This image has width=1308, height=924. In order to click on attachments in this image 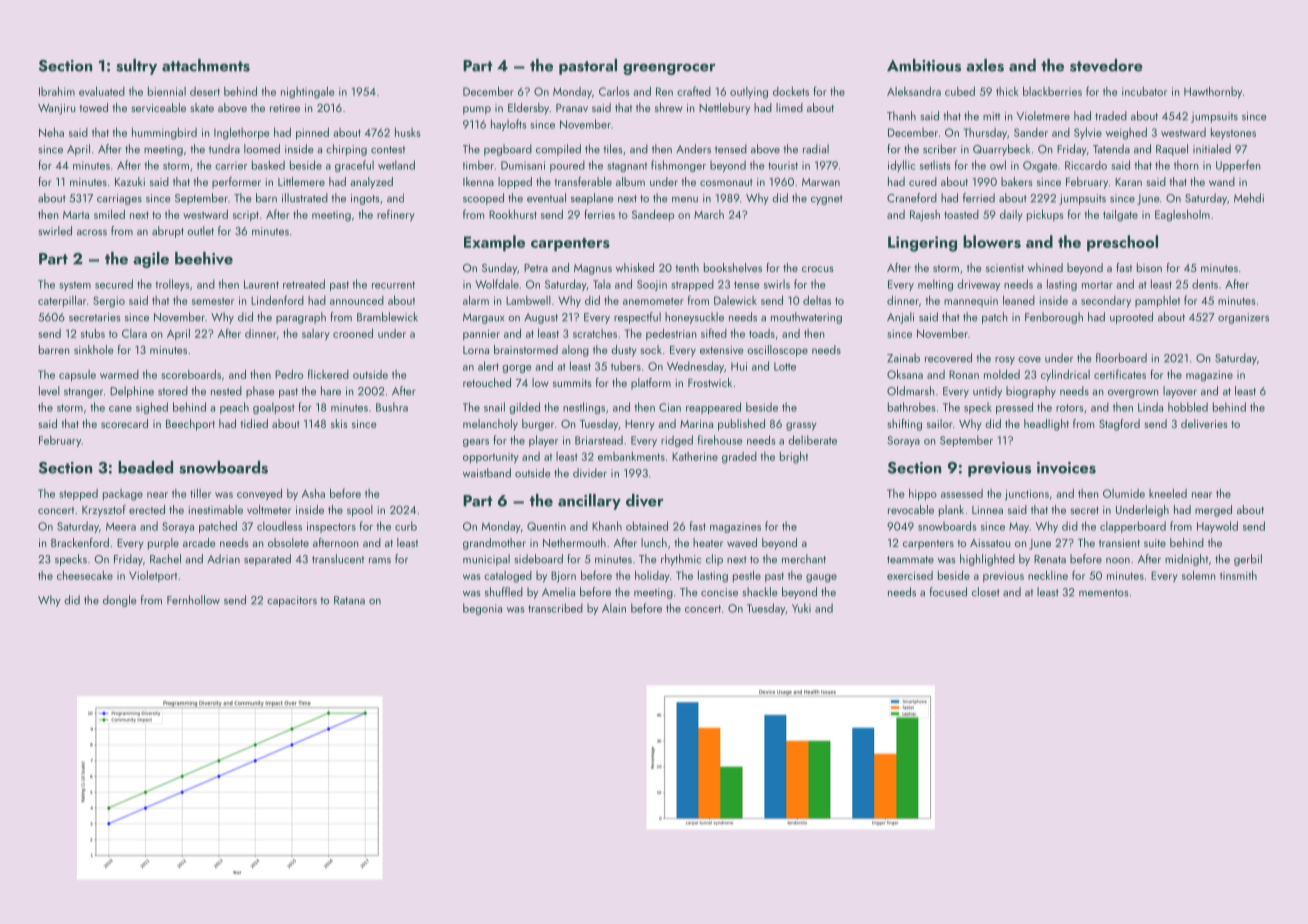, I will do `click(206, 65)`.
